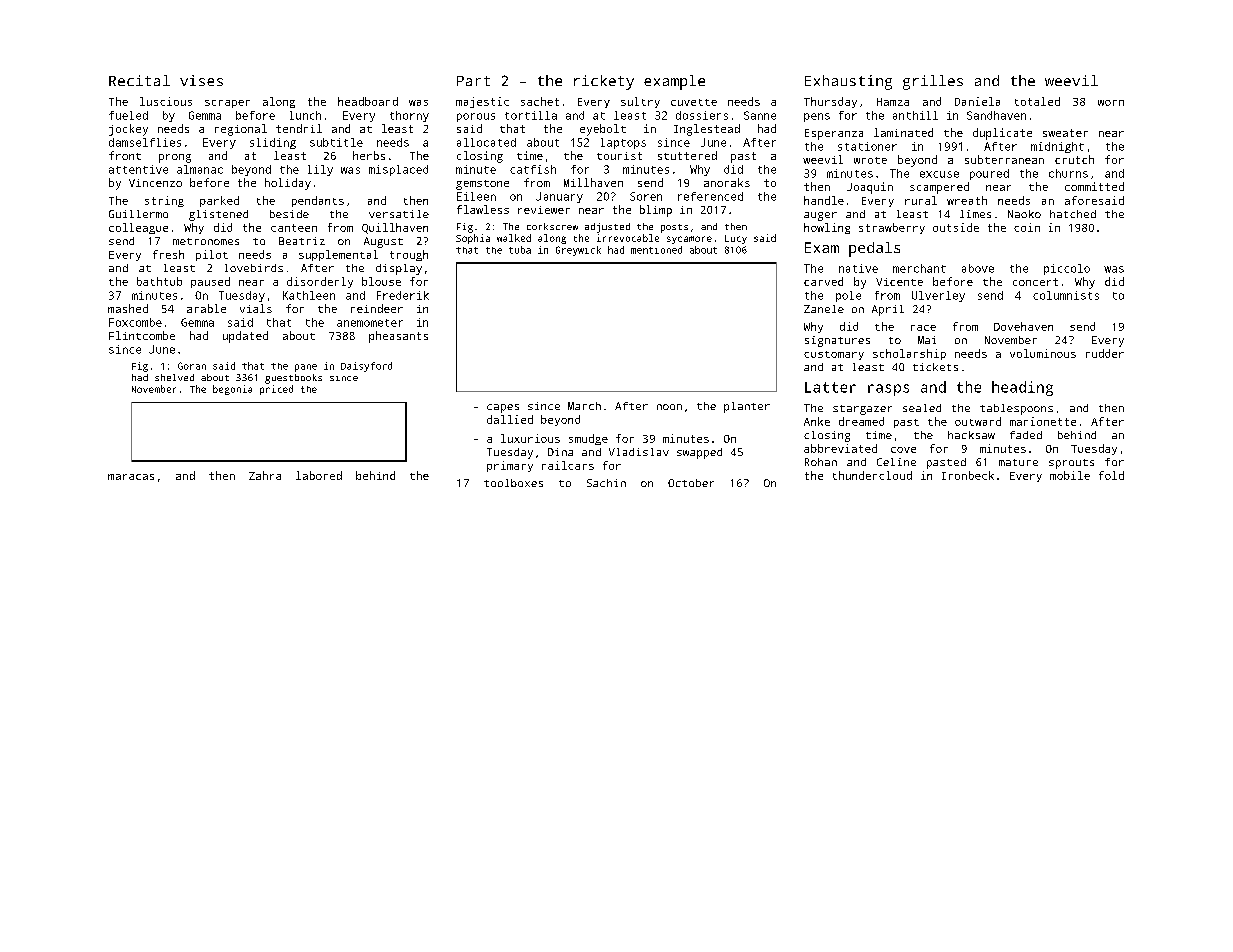 The width and height of the screenshot is (1233, 952). What do you see at coordinates (834, 355) in the screenshot?
I see `customary` at bounding box center [834, 355].
